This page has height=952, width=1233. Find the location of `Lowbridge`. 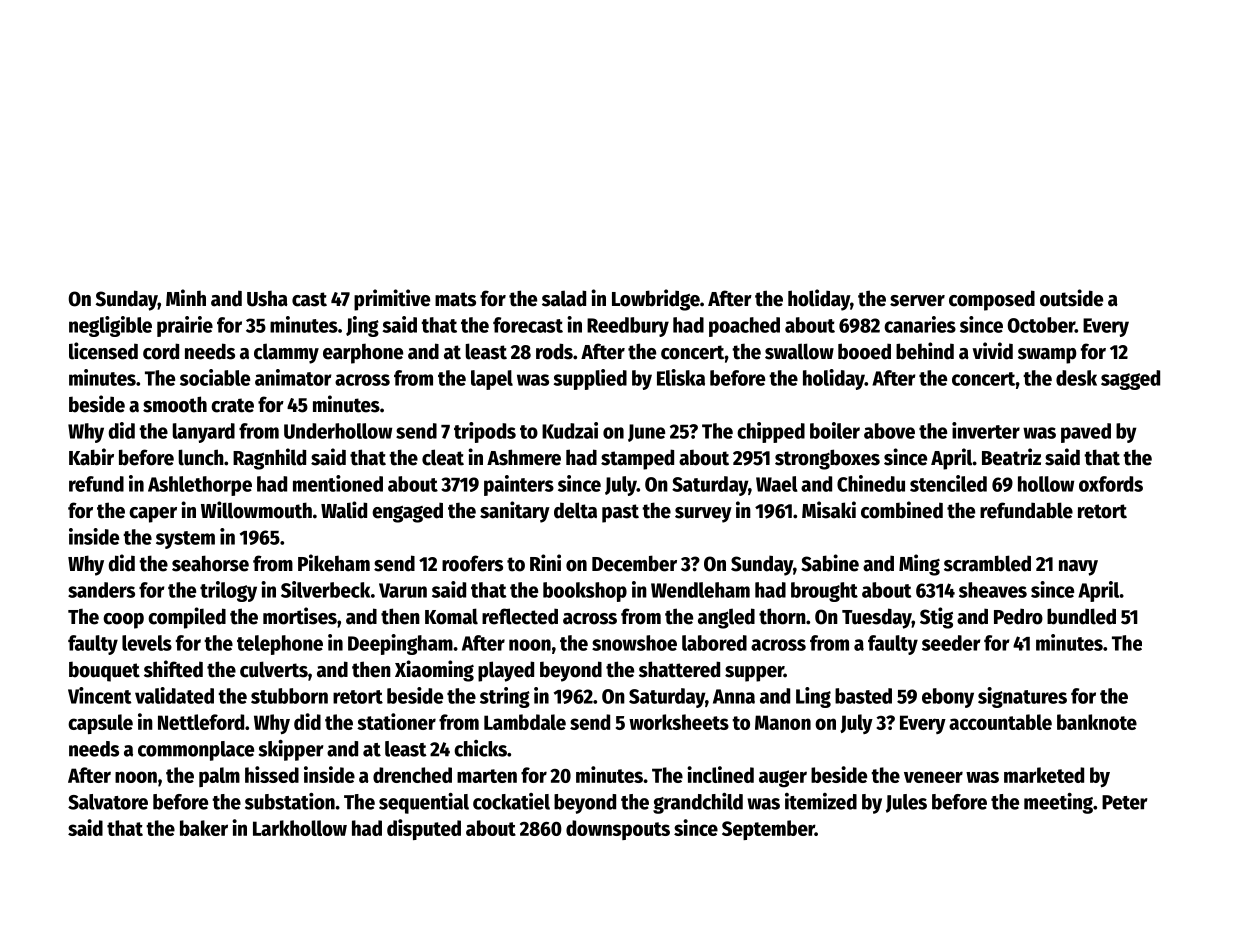

Lowbridge is located at coordinates (656, 300).
